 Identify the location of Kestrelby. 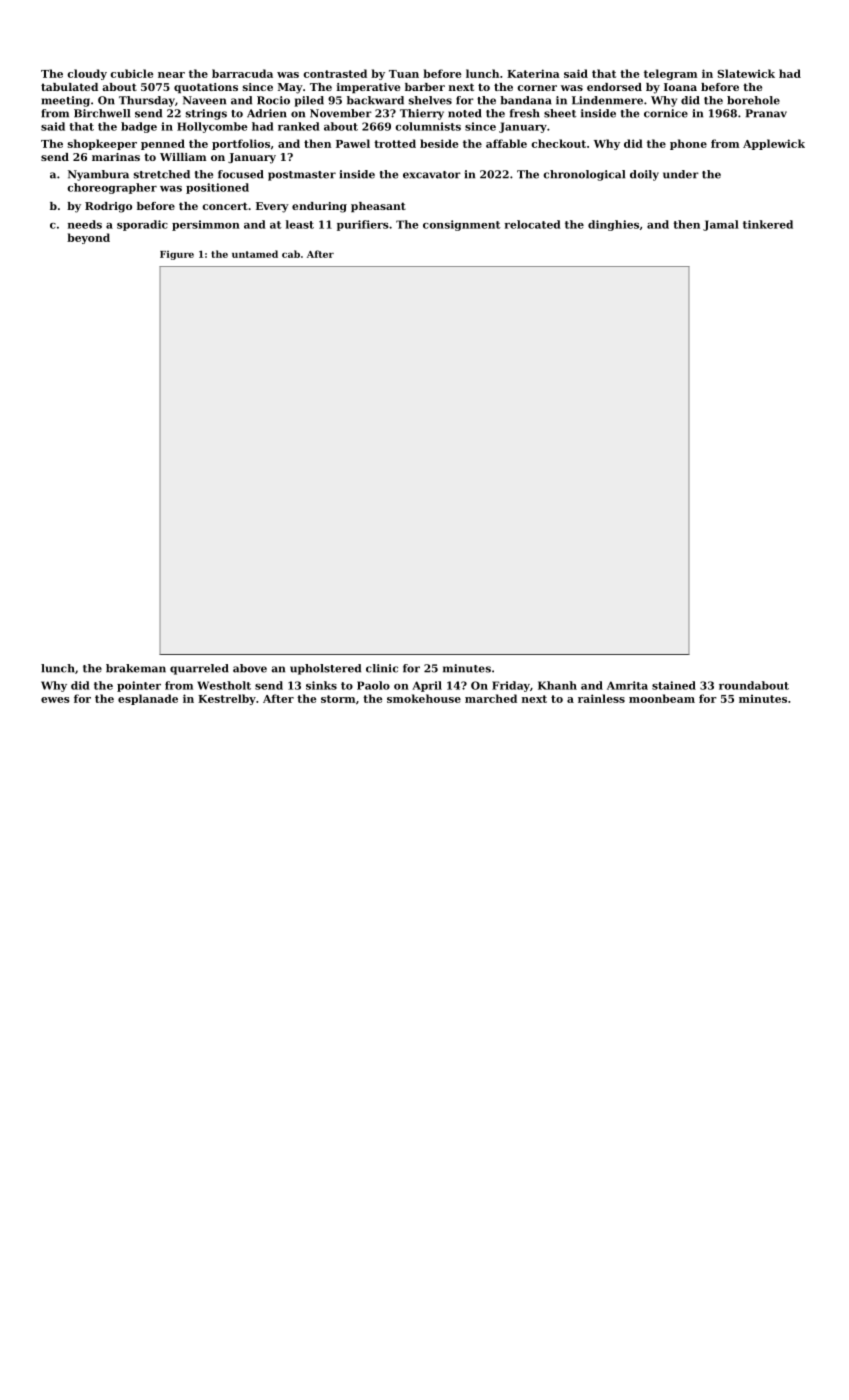
(227, 699).
